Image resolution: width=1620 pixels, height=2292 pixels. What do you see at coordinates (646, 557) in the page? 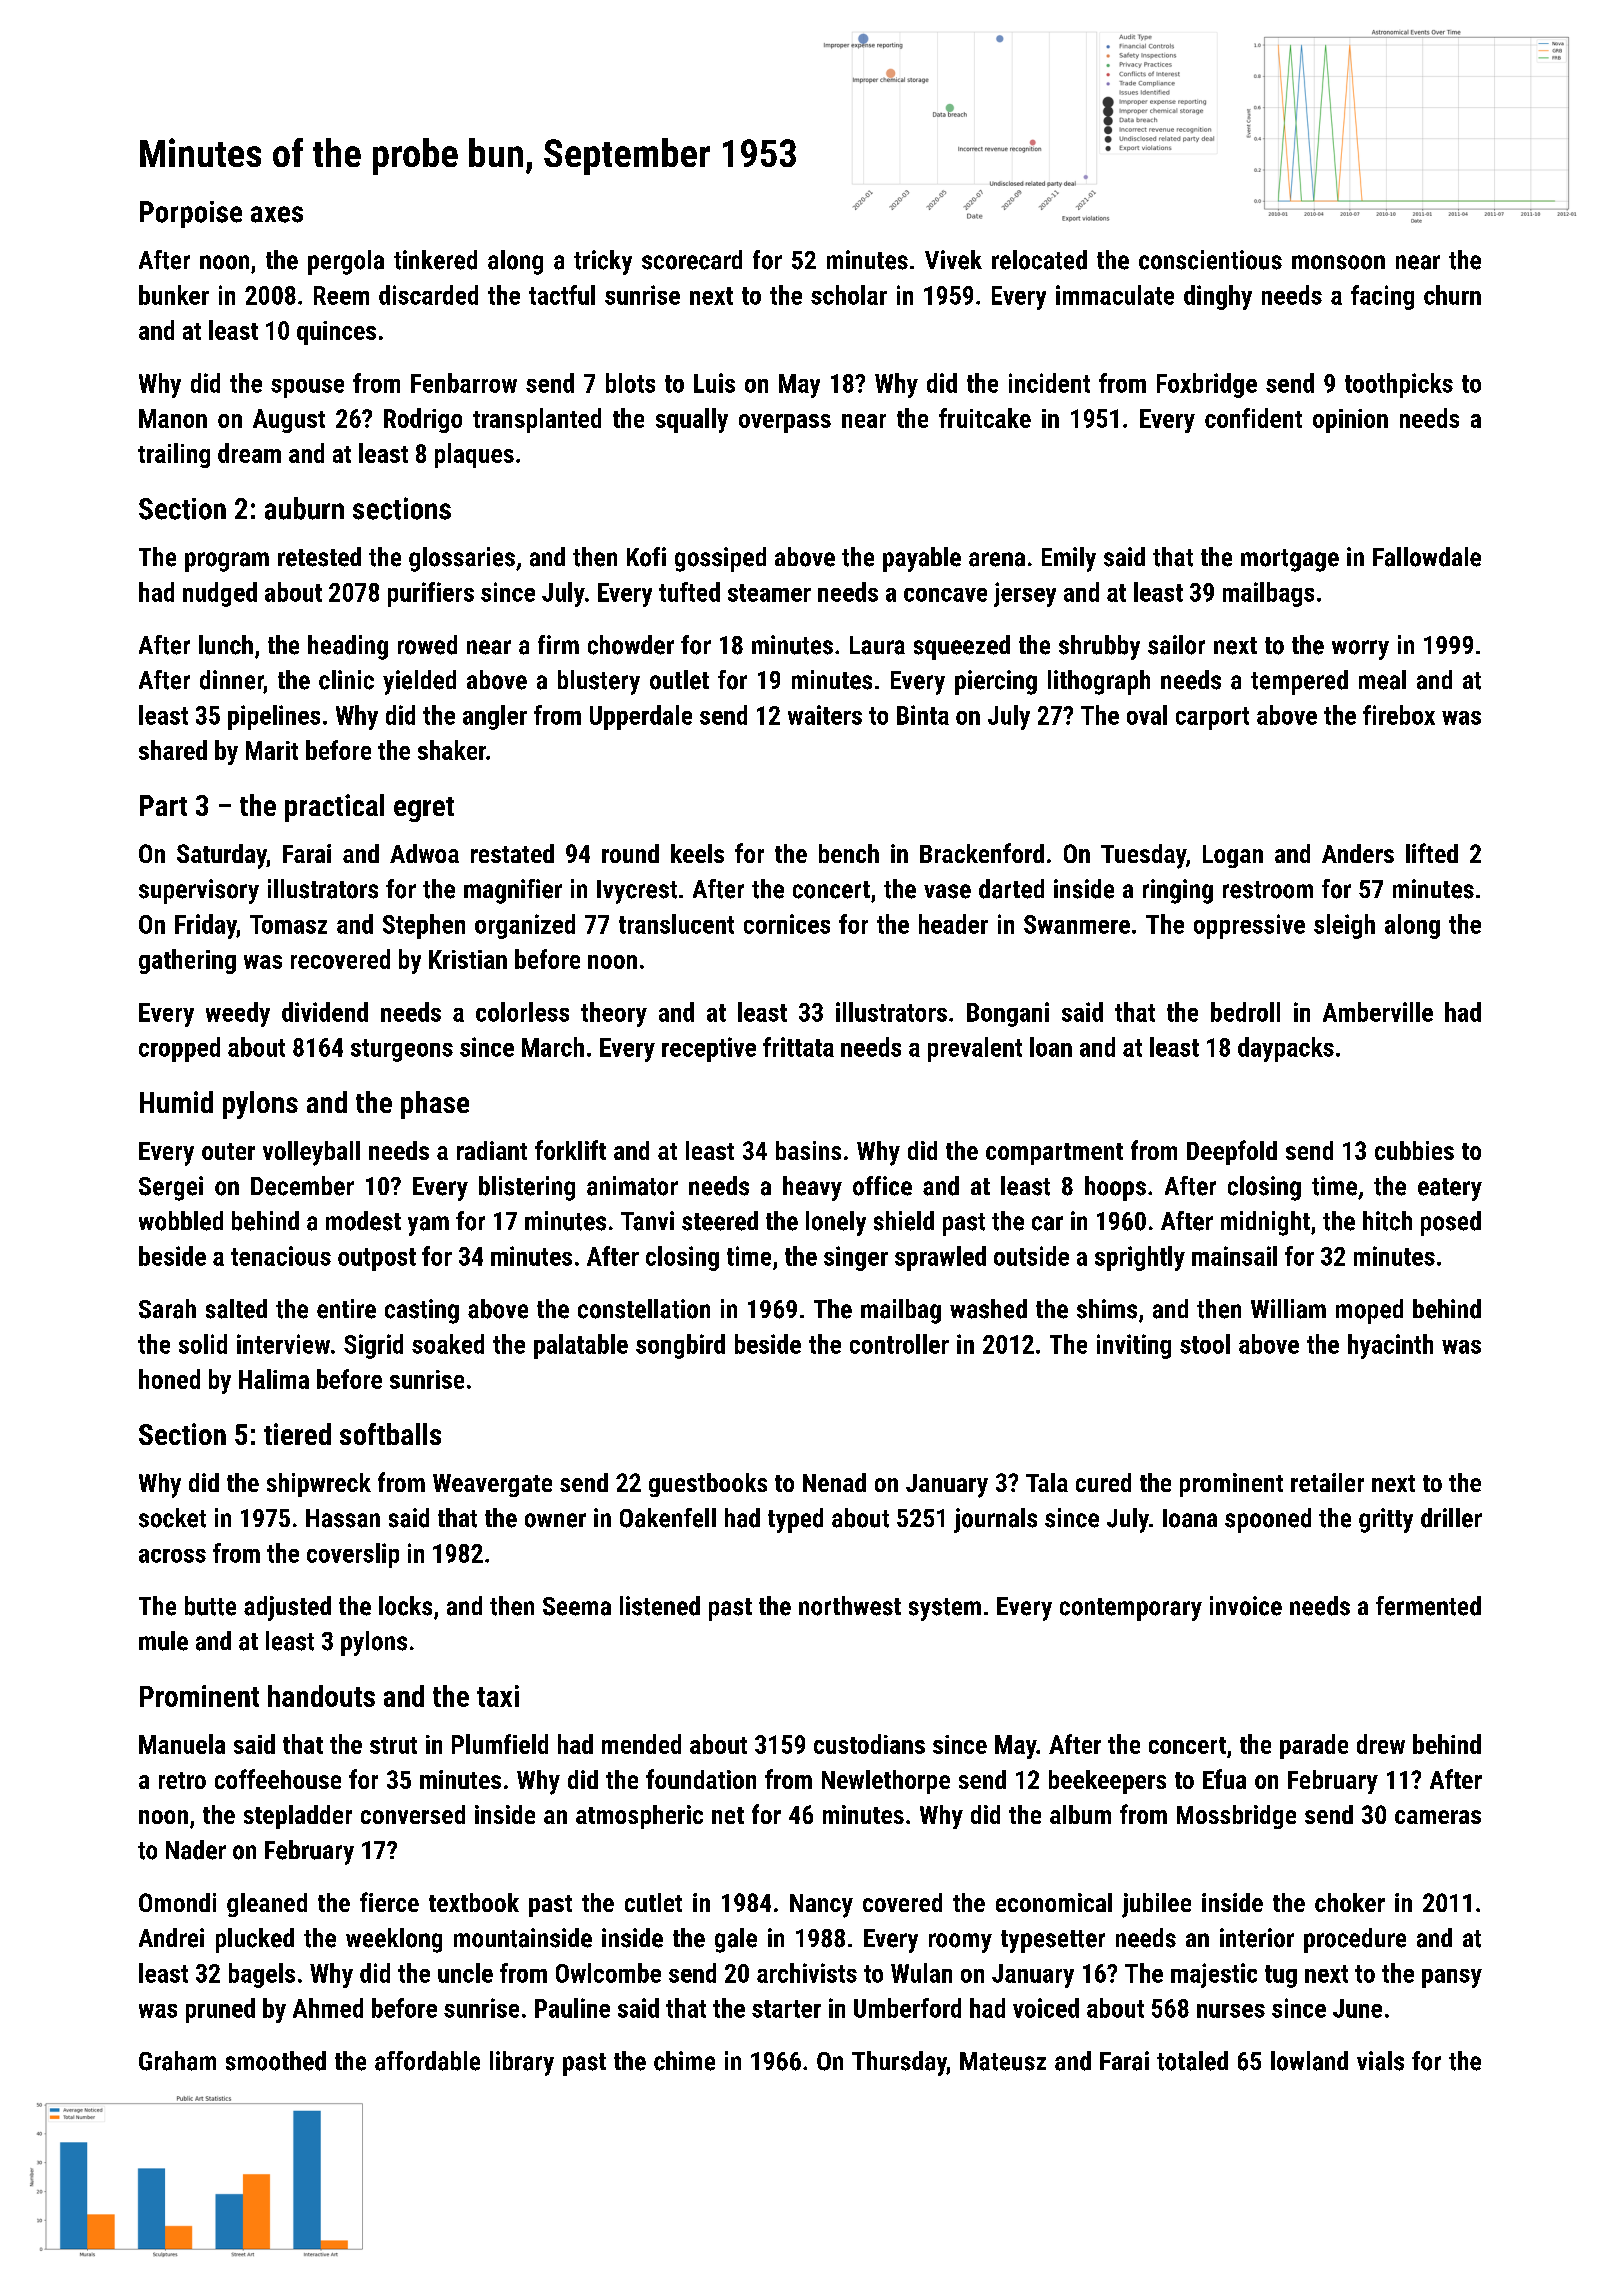
I see `Kofi` at bounding box center [646, 557].
